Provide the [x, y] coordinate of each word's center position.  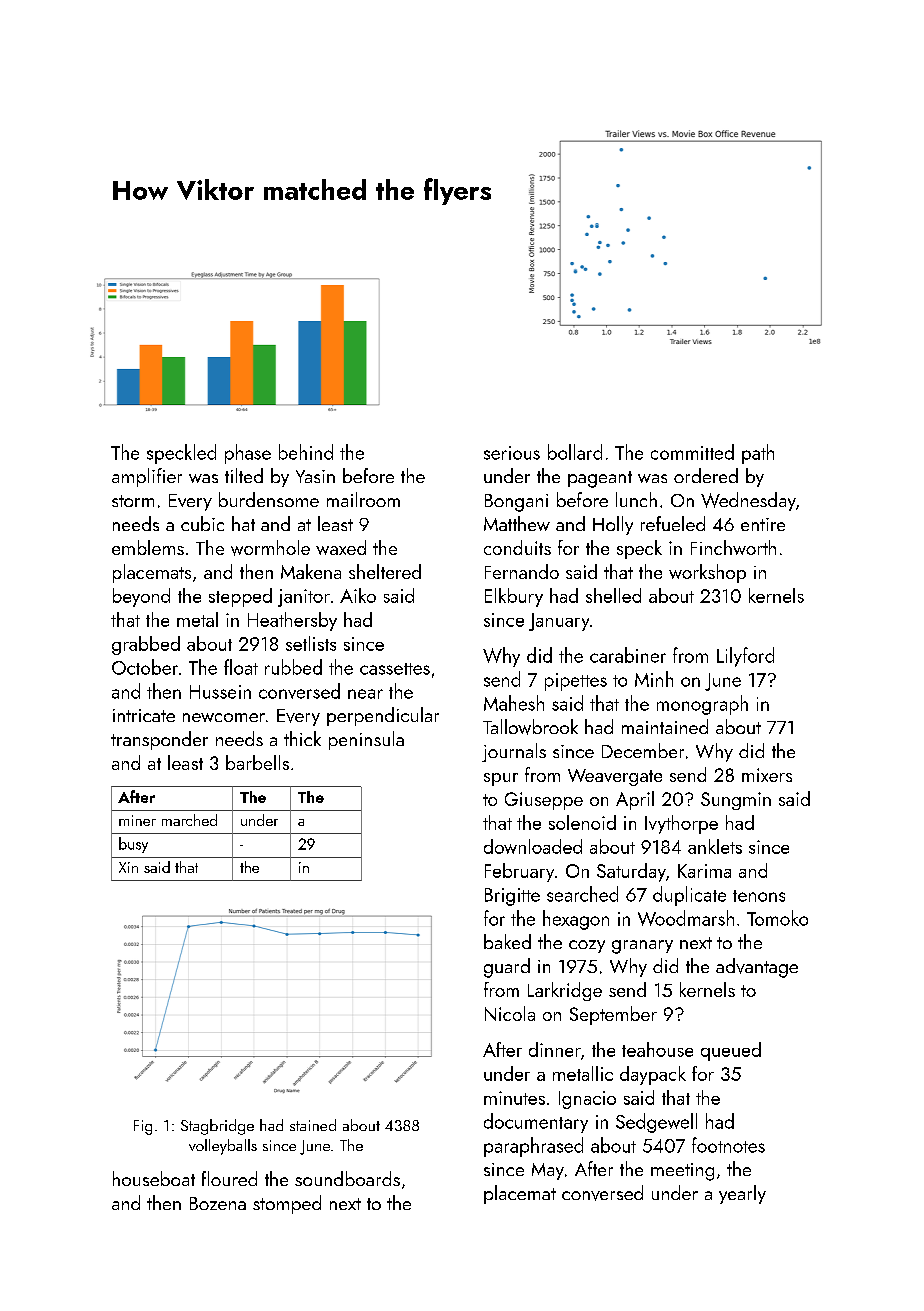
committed [692, 452]
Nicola [510, 1013]
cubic [202, 523]
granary [642, 947]
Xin [128, 867]
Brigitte [512, 897]
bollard [575, 452]
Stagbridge [217, 1127]
